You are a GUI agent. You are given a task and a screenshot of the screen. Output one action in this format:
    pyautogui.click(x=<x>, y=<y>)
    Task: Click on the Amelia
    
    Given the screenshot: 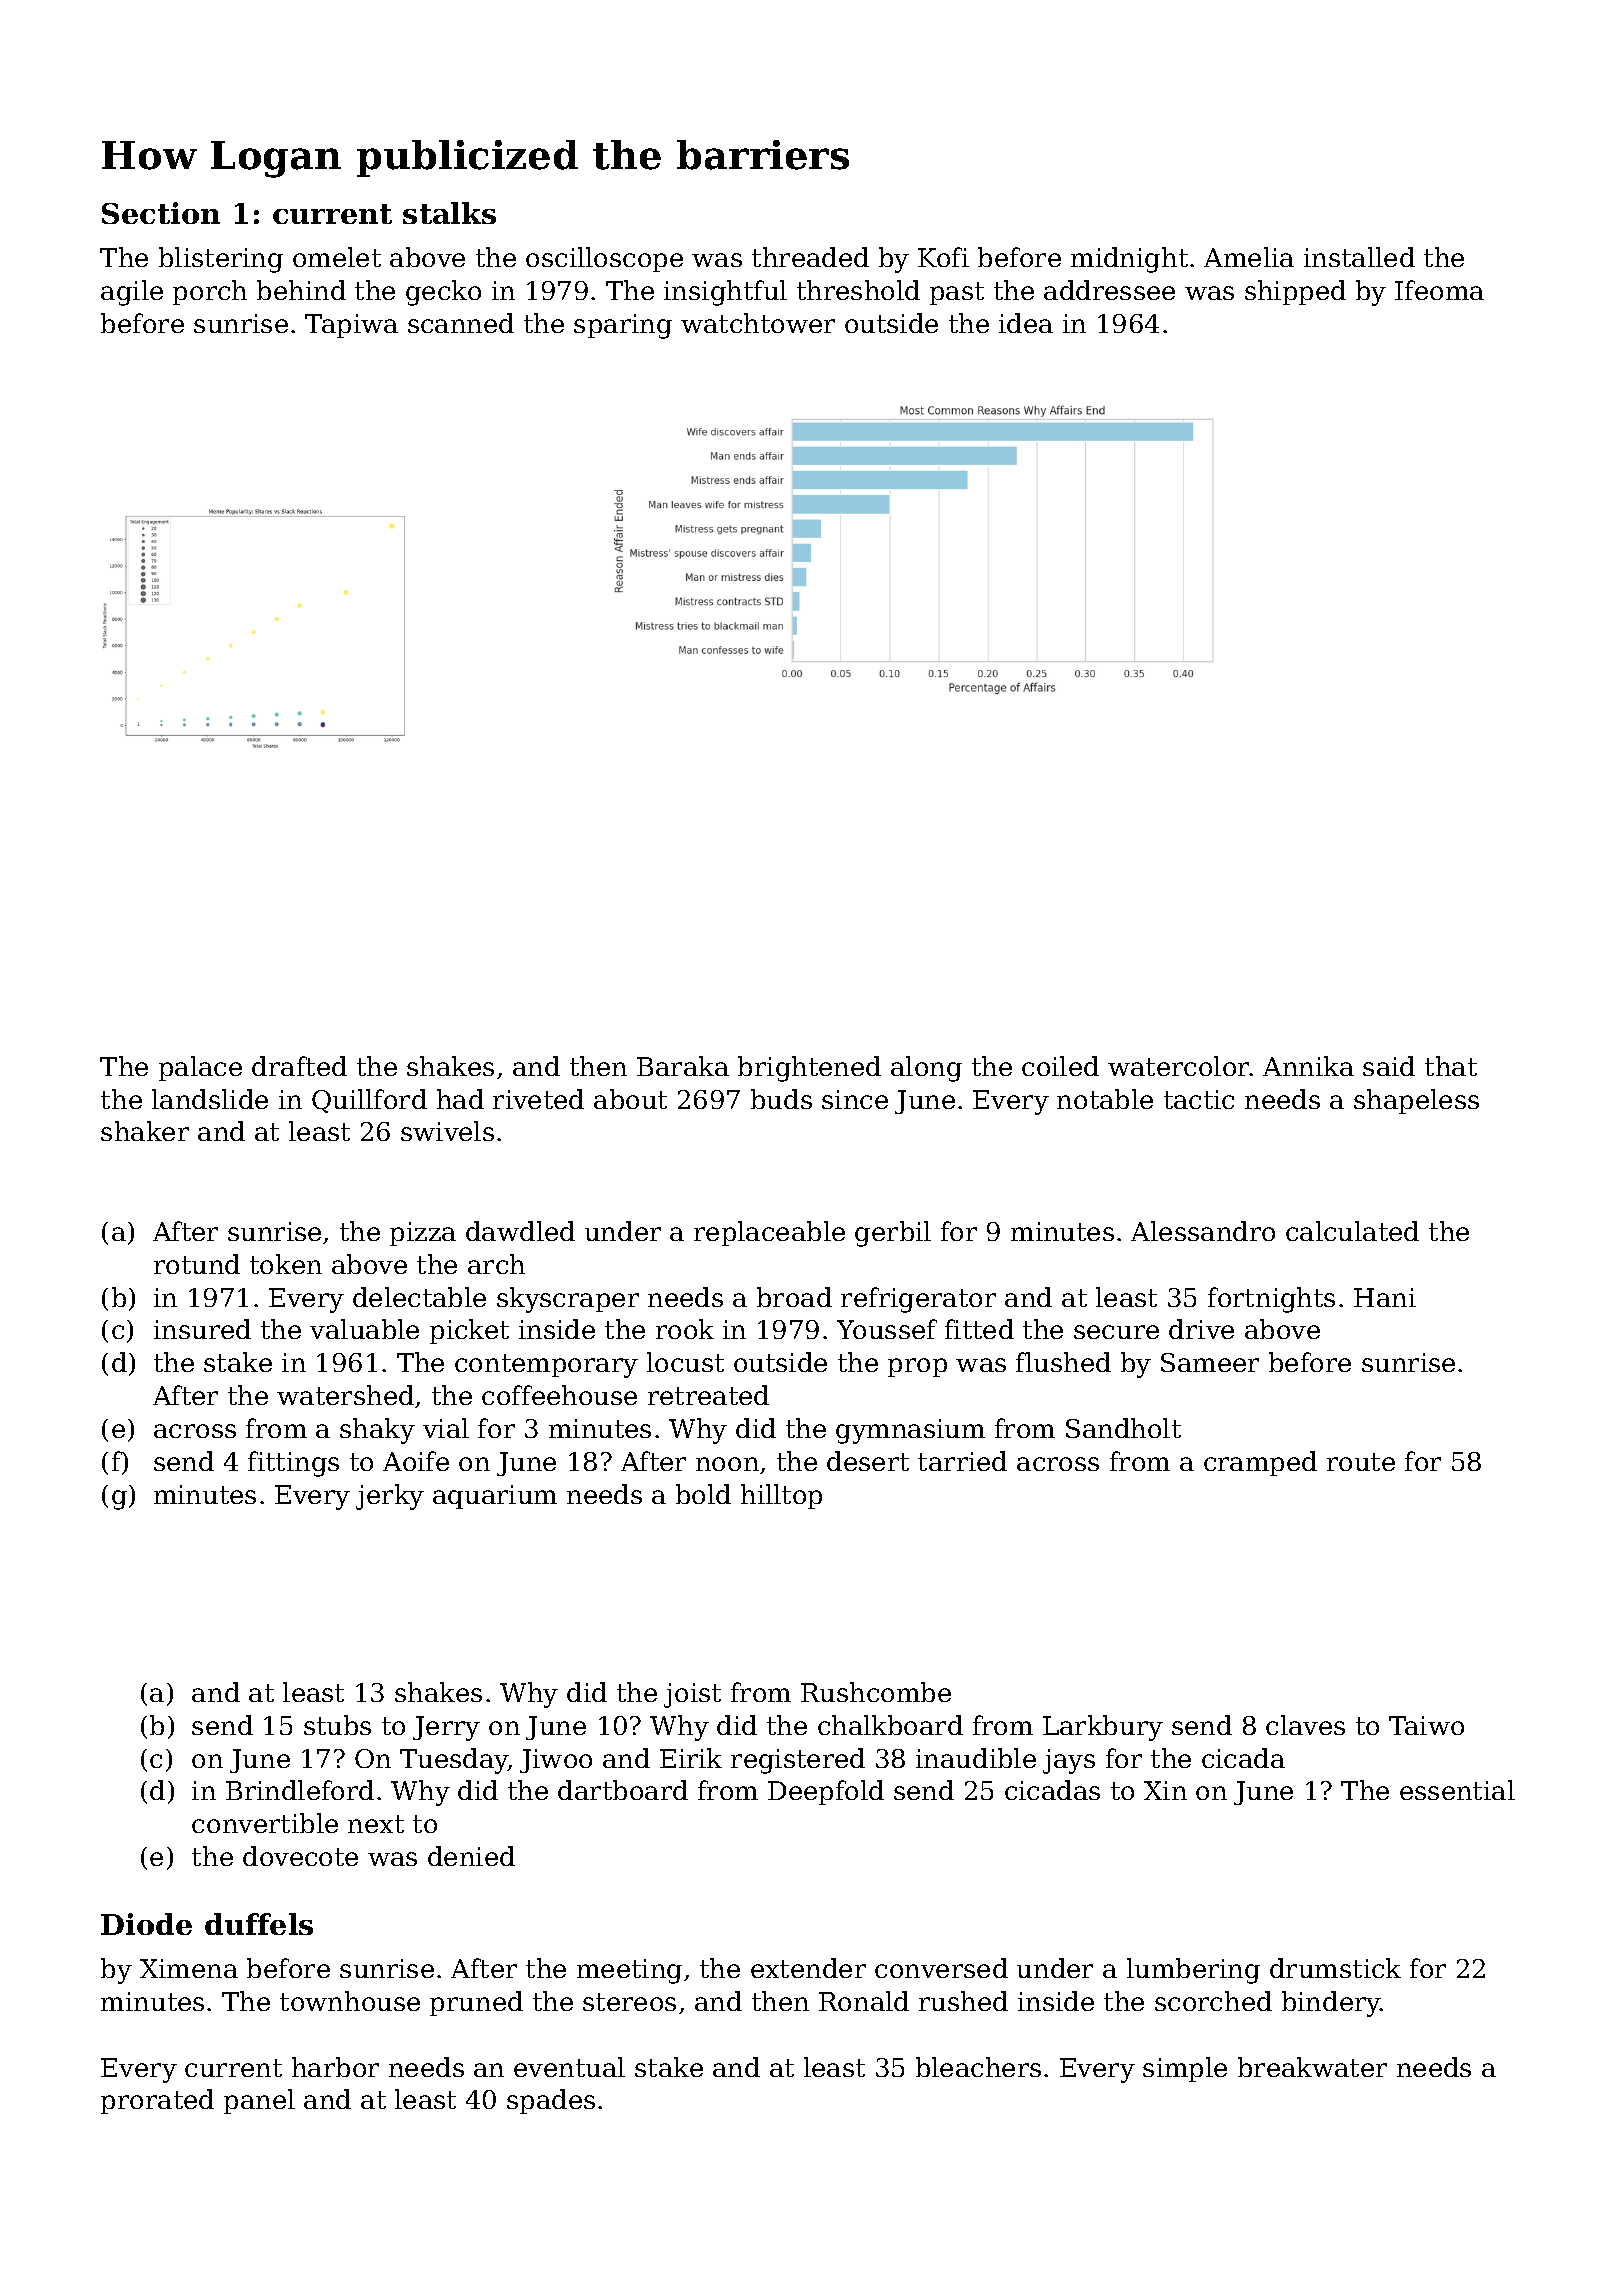 What is the action you would take?
    pyautogui.click(x=1249, y=257)
